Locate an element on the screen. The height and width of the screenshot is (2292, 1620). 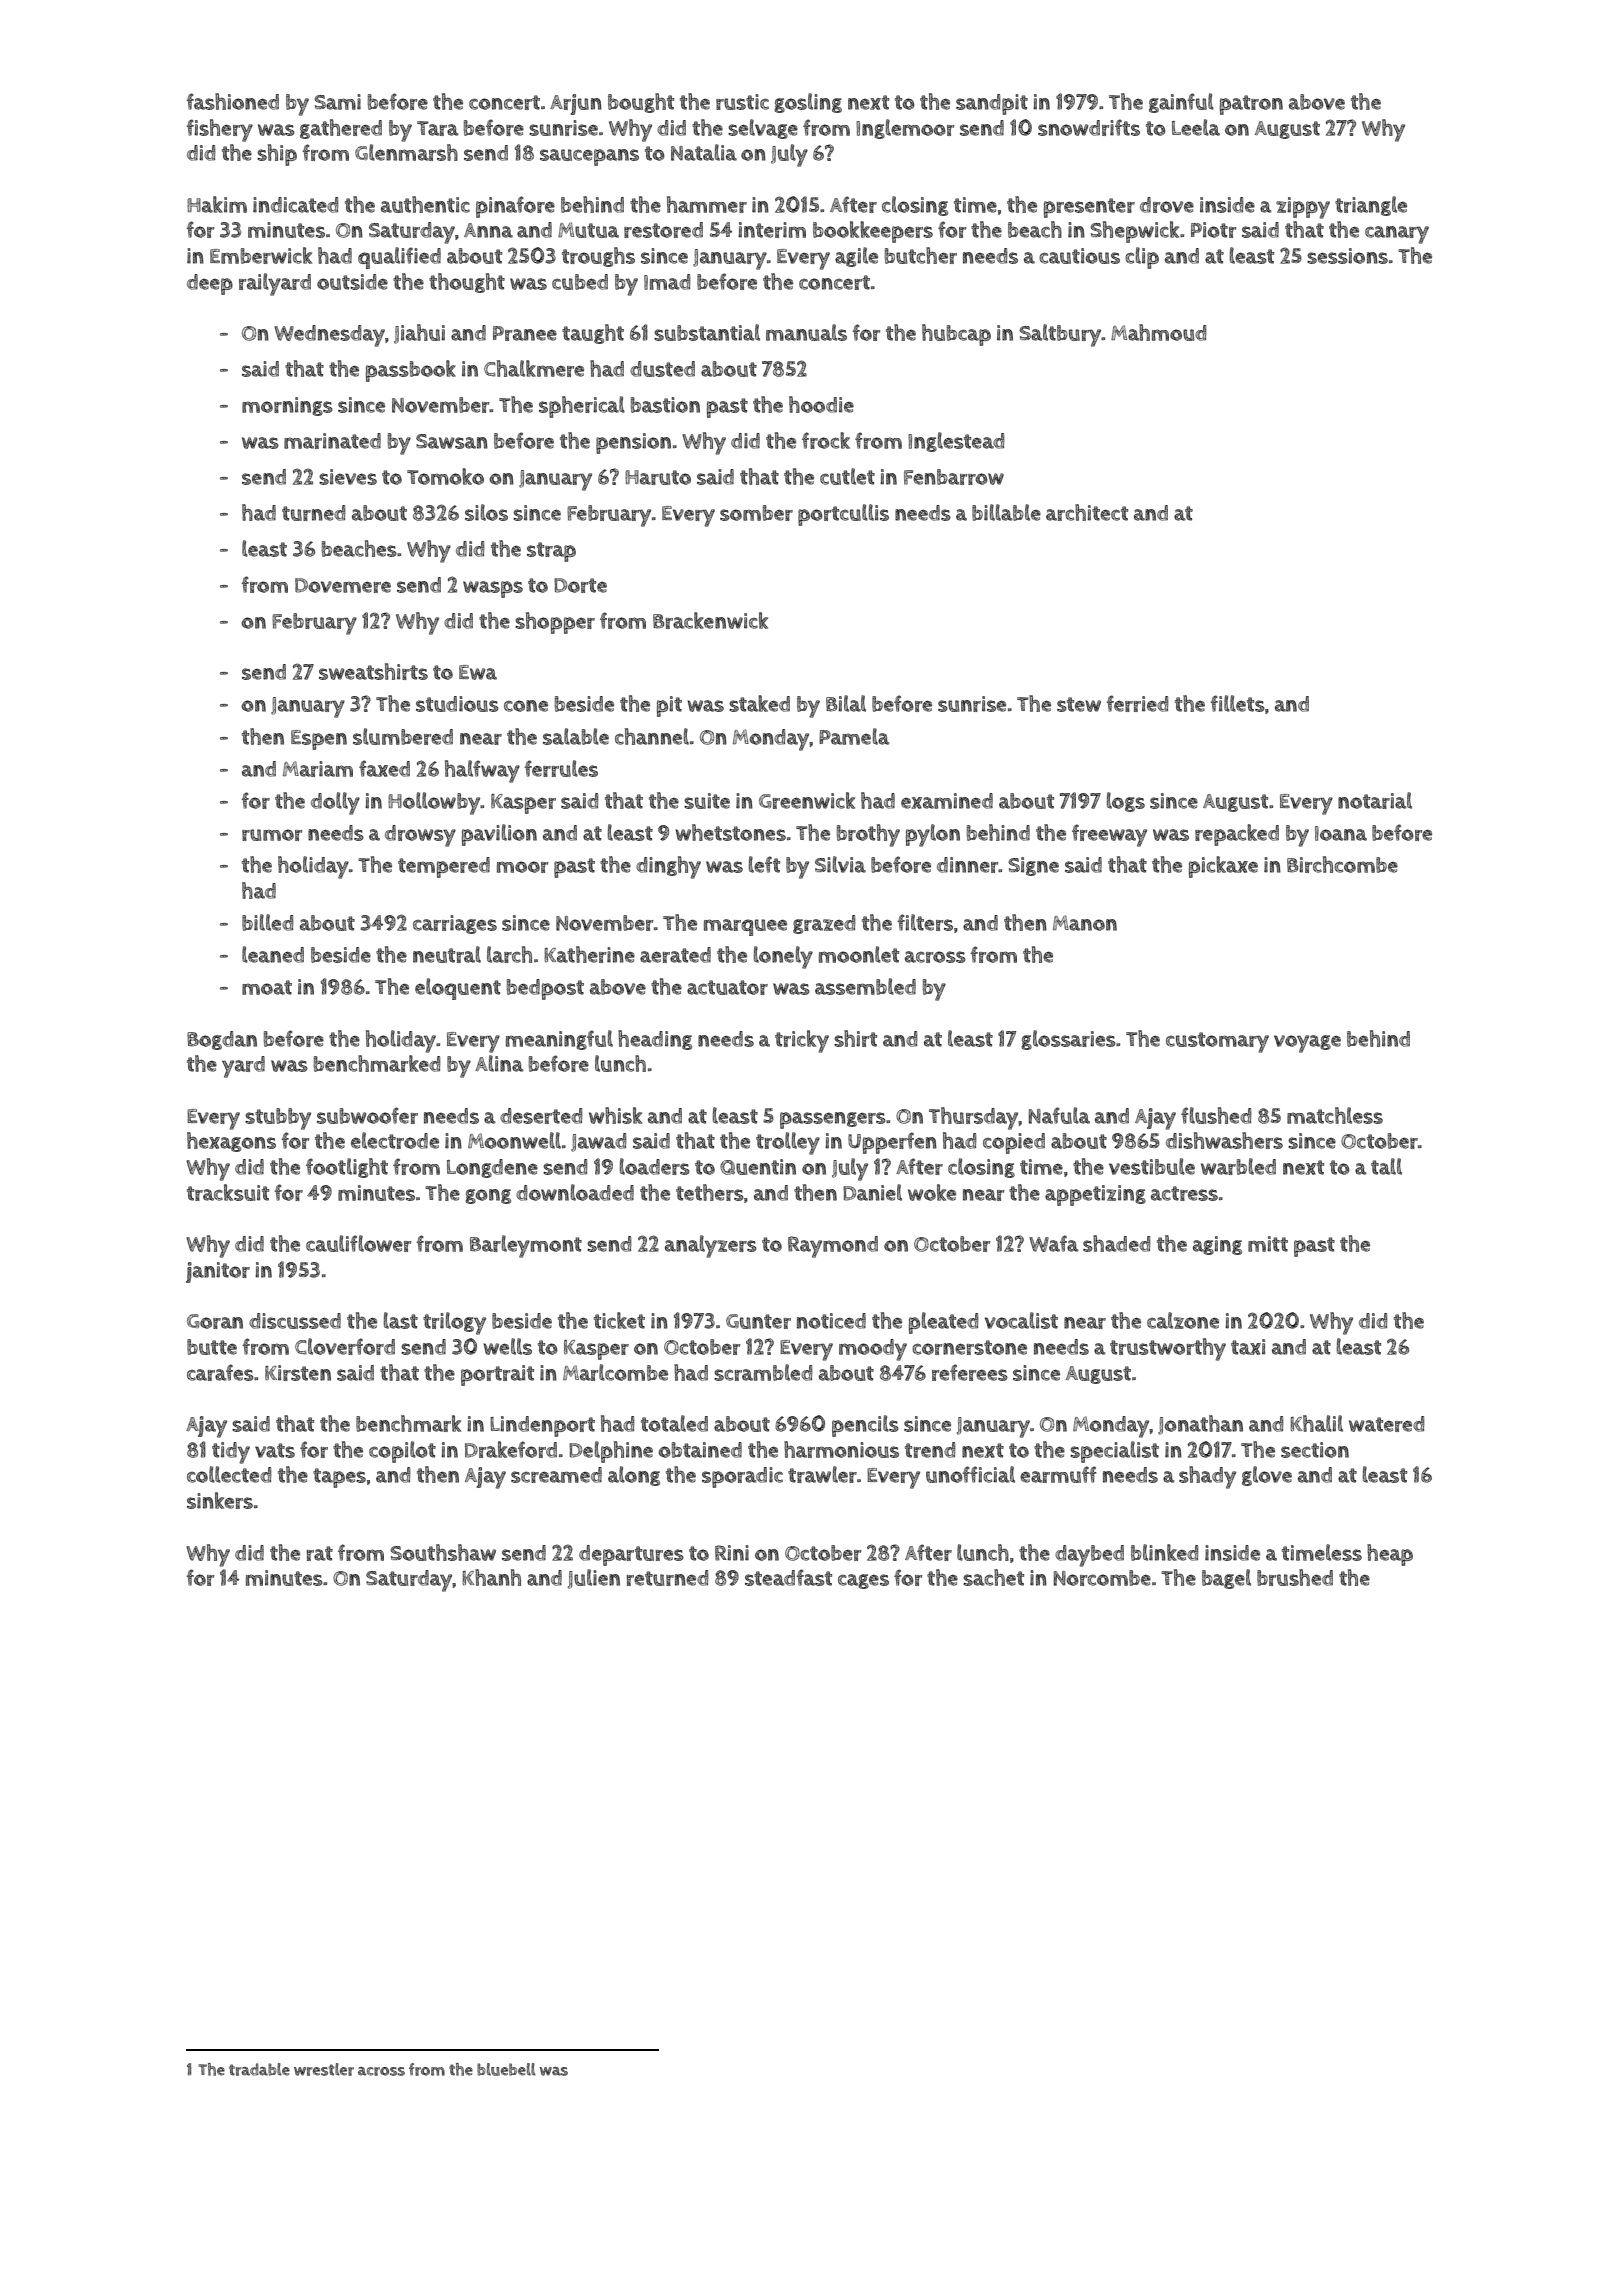
deep is located at coordinates (210, 284).
